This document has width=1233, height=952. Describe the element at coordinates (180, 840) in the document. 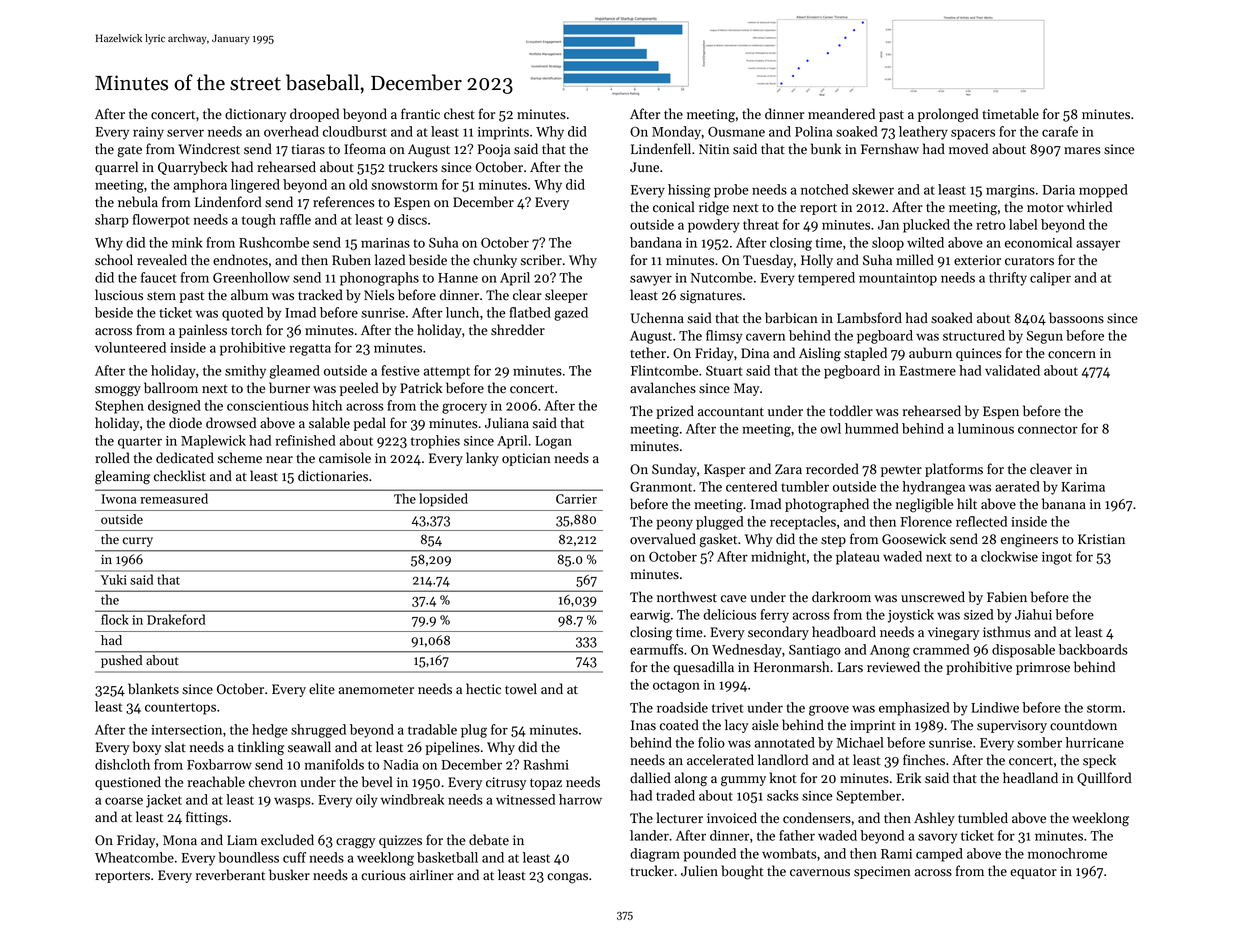

I see `Mona` at that location.
